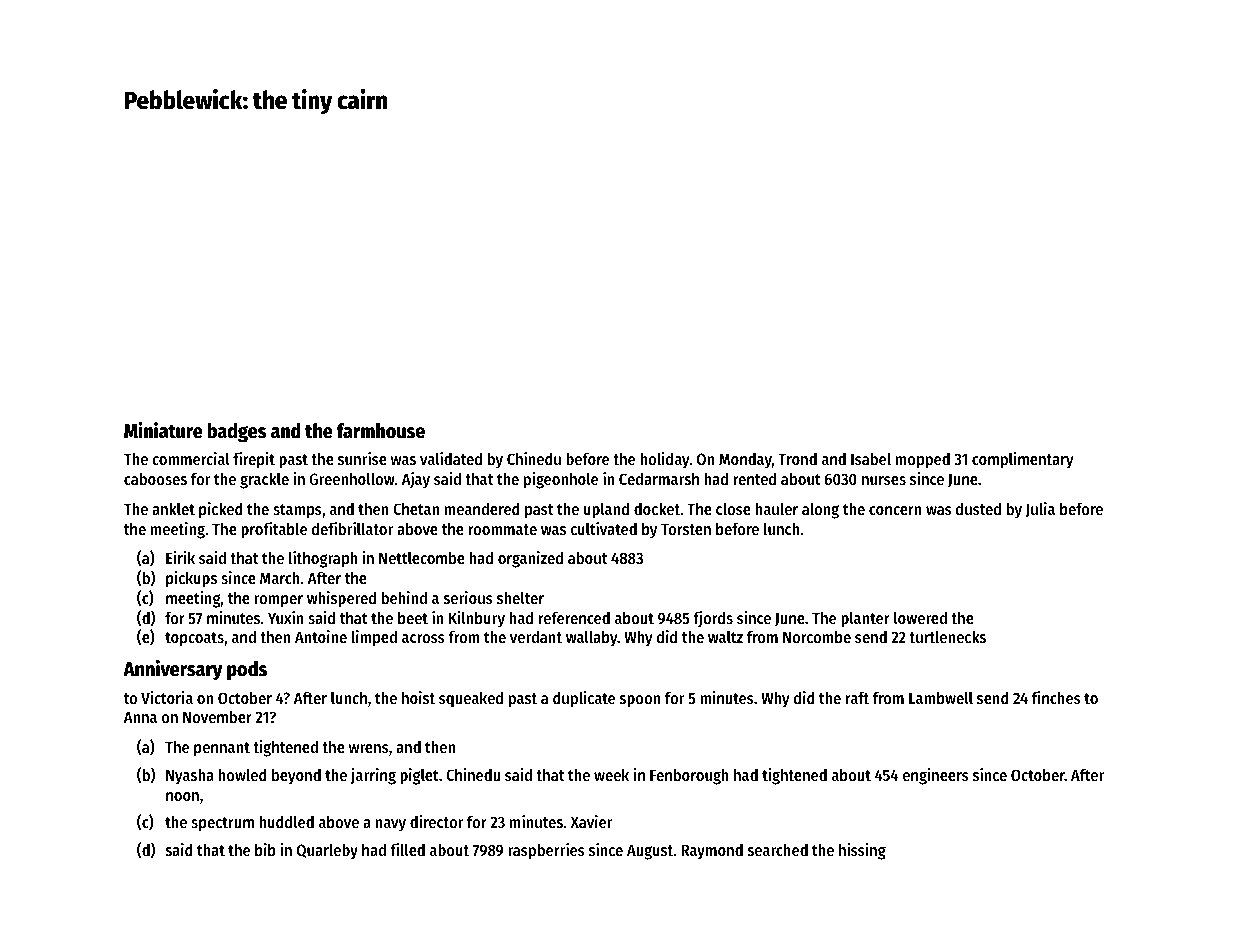 This screenshot has width=1233, height=952. I want to click on bib, so click(265, 849).
